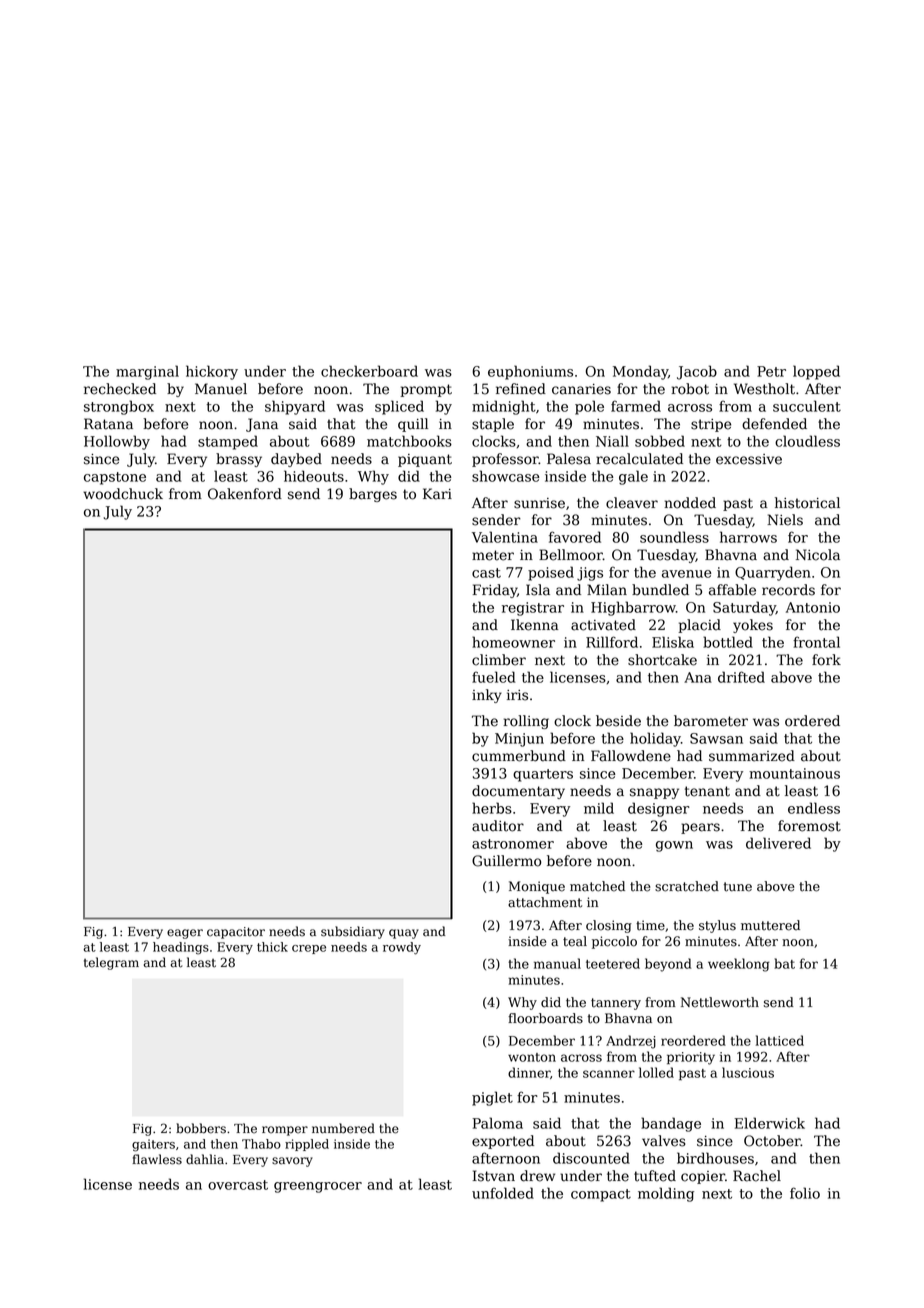 The width and height of the page is (924, 1308). I want to click on folio, so click(805, 1193).
